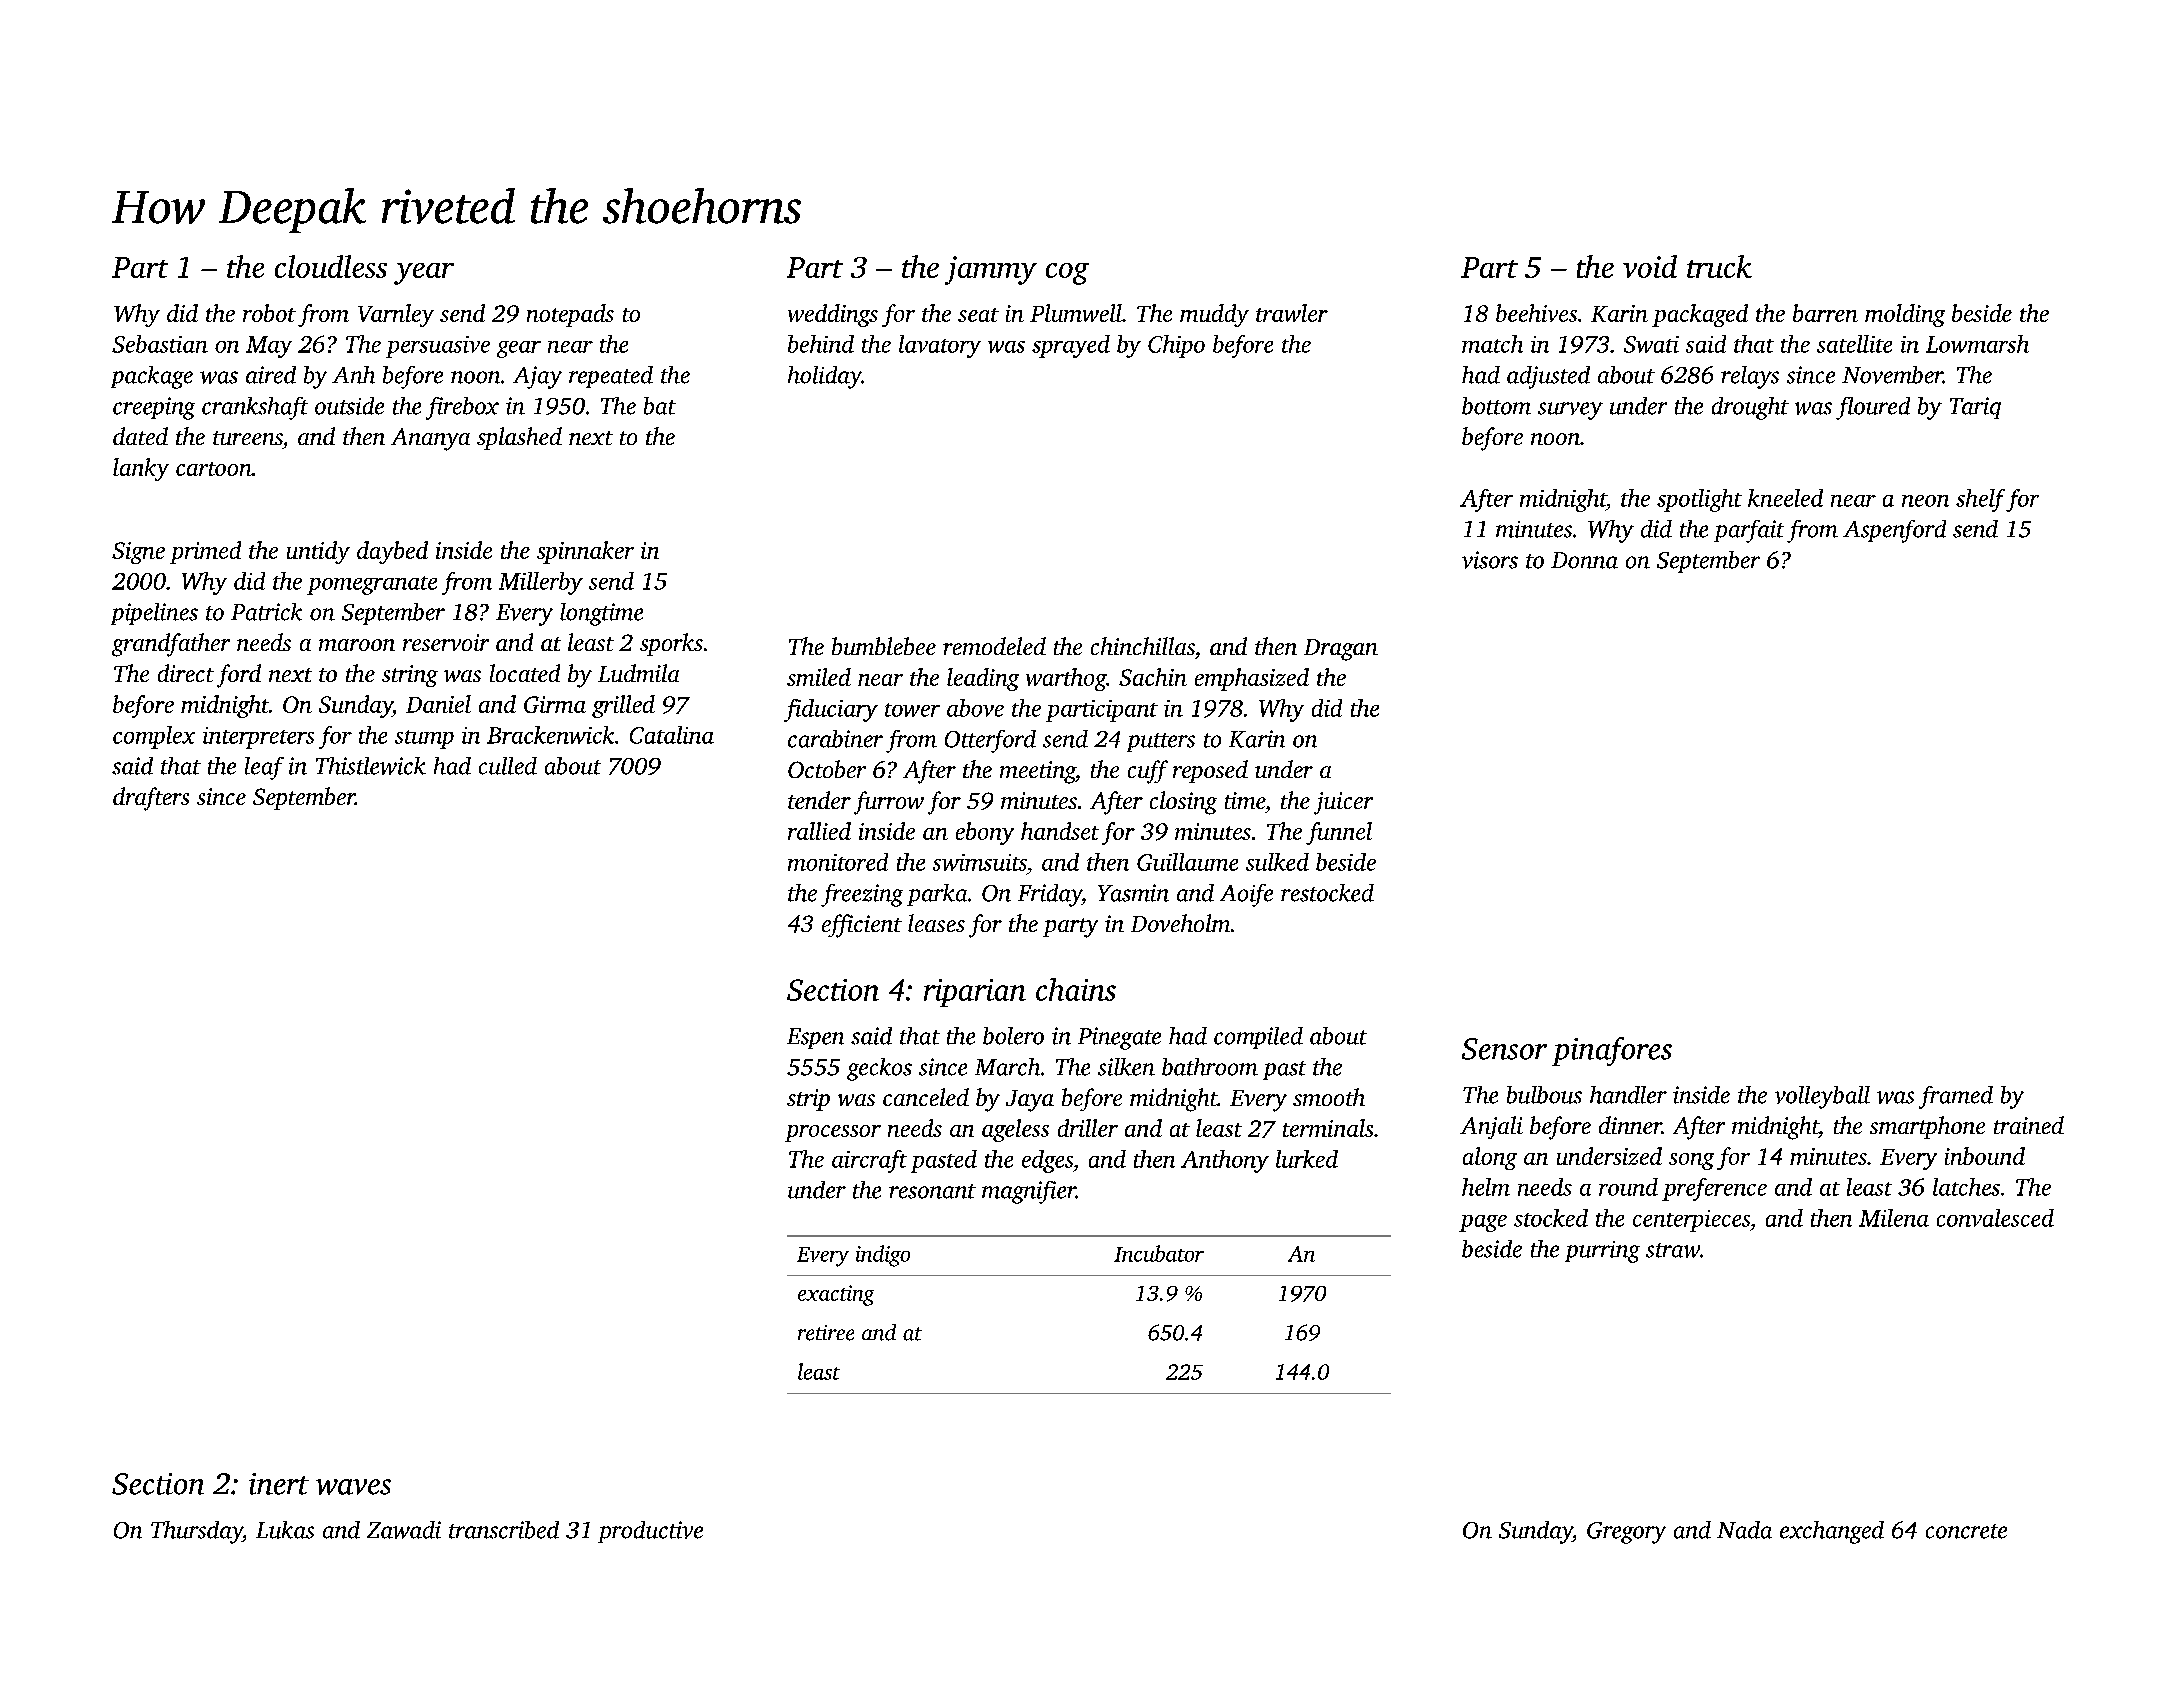 The width and height of the screenshot is (2178, 1683). Describe the element at coordinates (1214, 315) in the screenshot. I see `muddy` at that location.
